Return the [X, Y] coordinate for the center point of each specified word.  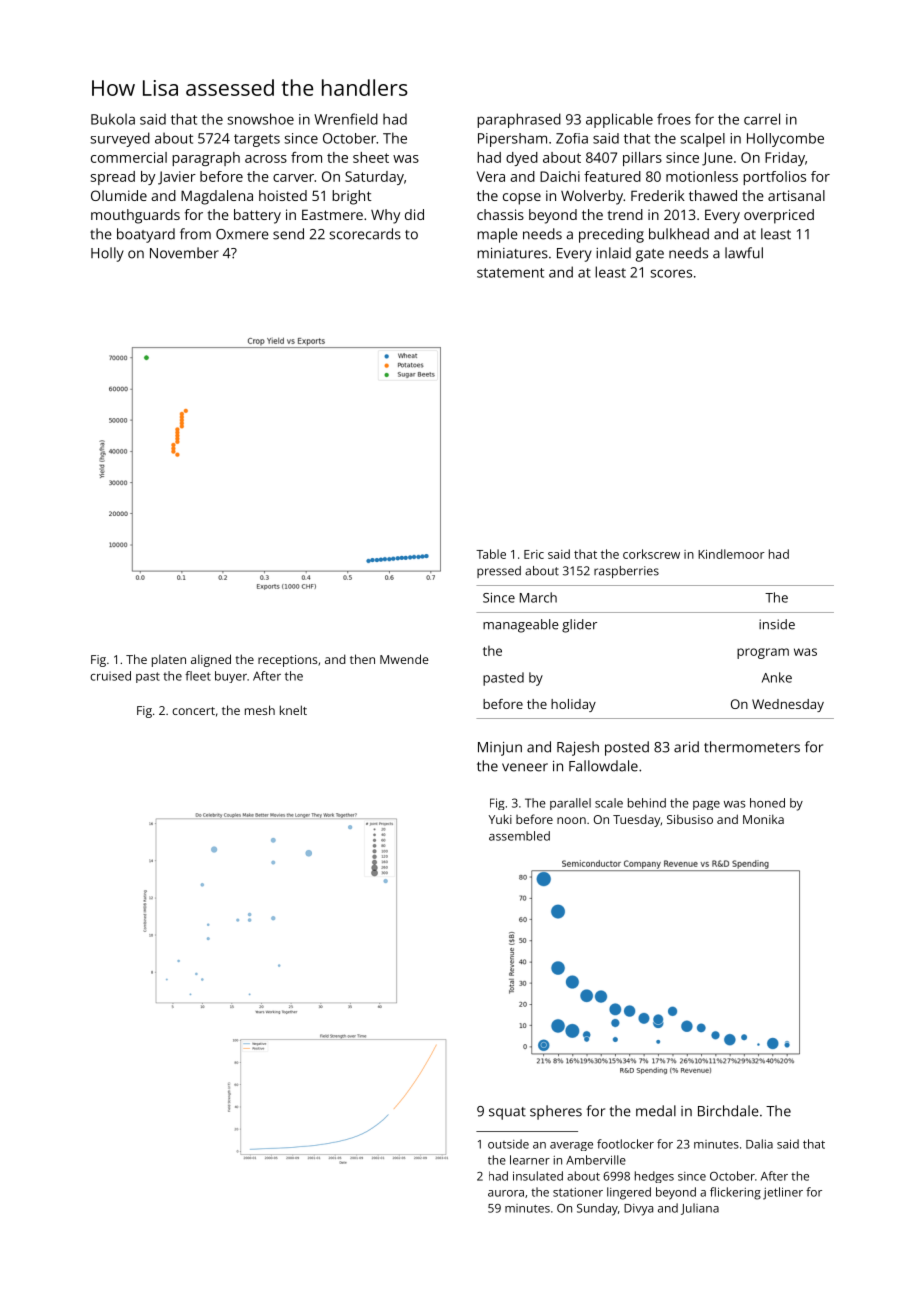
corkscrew [651, 554]
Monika [763, 819]
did [414, 214]
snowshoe [261, 119]
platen [169, 660]
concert [193, 711]
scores [671, 273]
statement [510, 273]
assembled [519, 836]
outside [508, 1144]
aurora [506, 1193]
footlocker [625, 1144]
